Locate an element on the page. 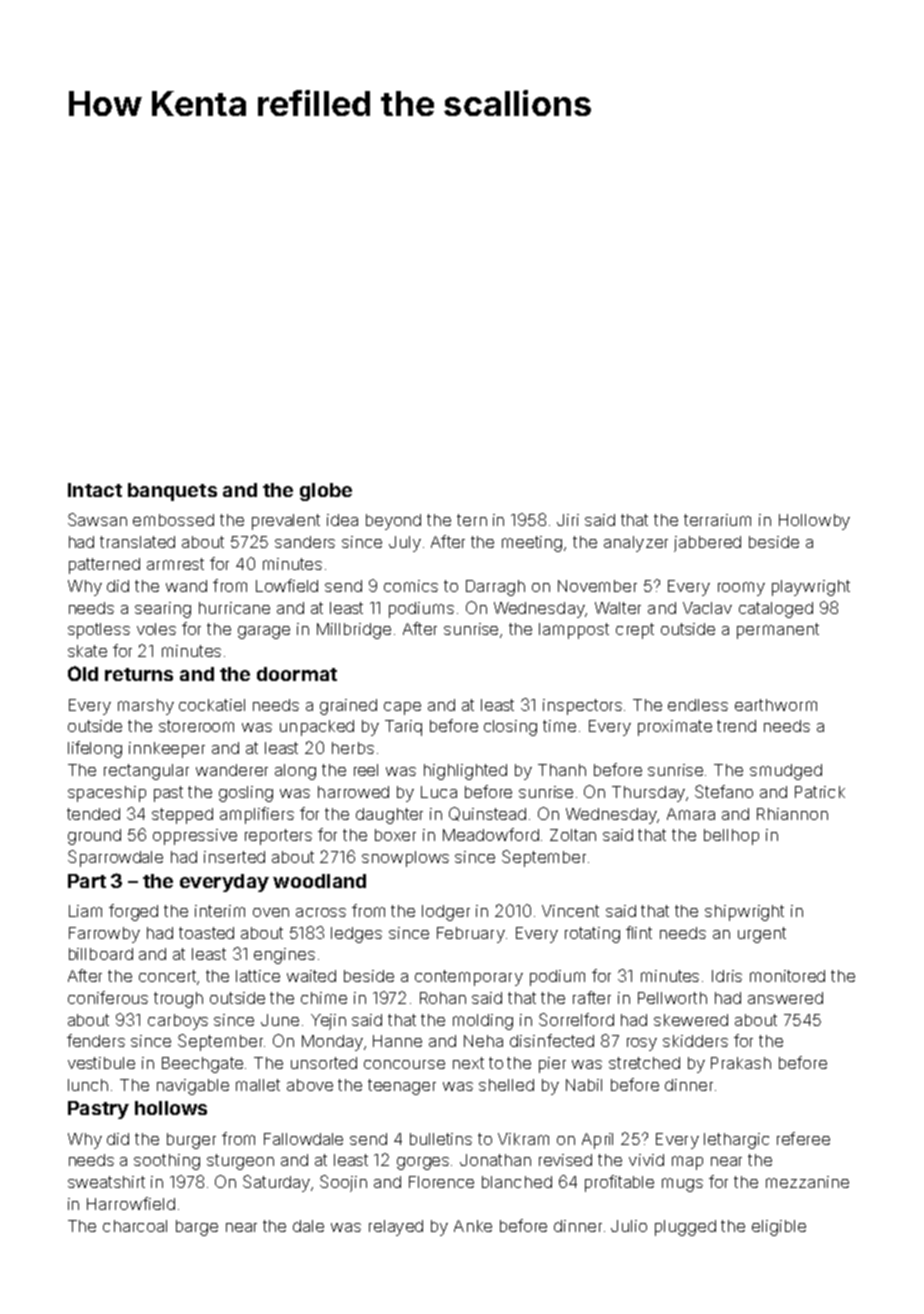 Image resolution: width=924 pixels, height=1314 pixels. charcoal is located at coordinates (135, 1226).
